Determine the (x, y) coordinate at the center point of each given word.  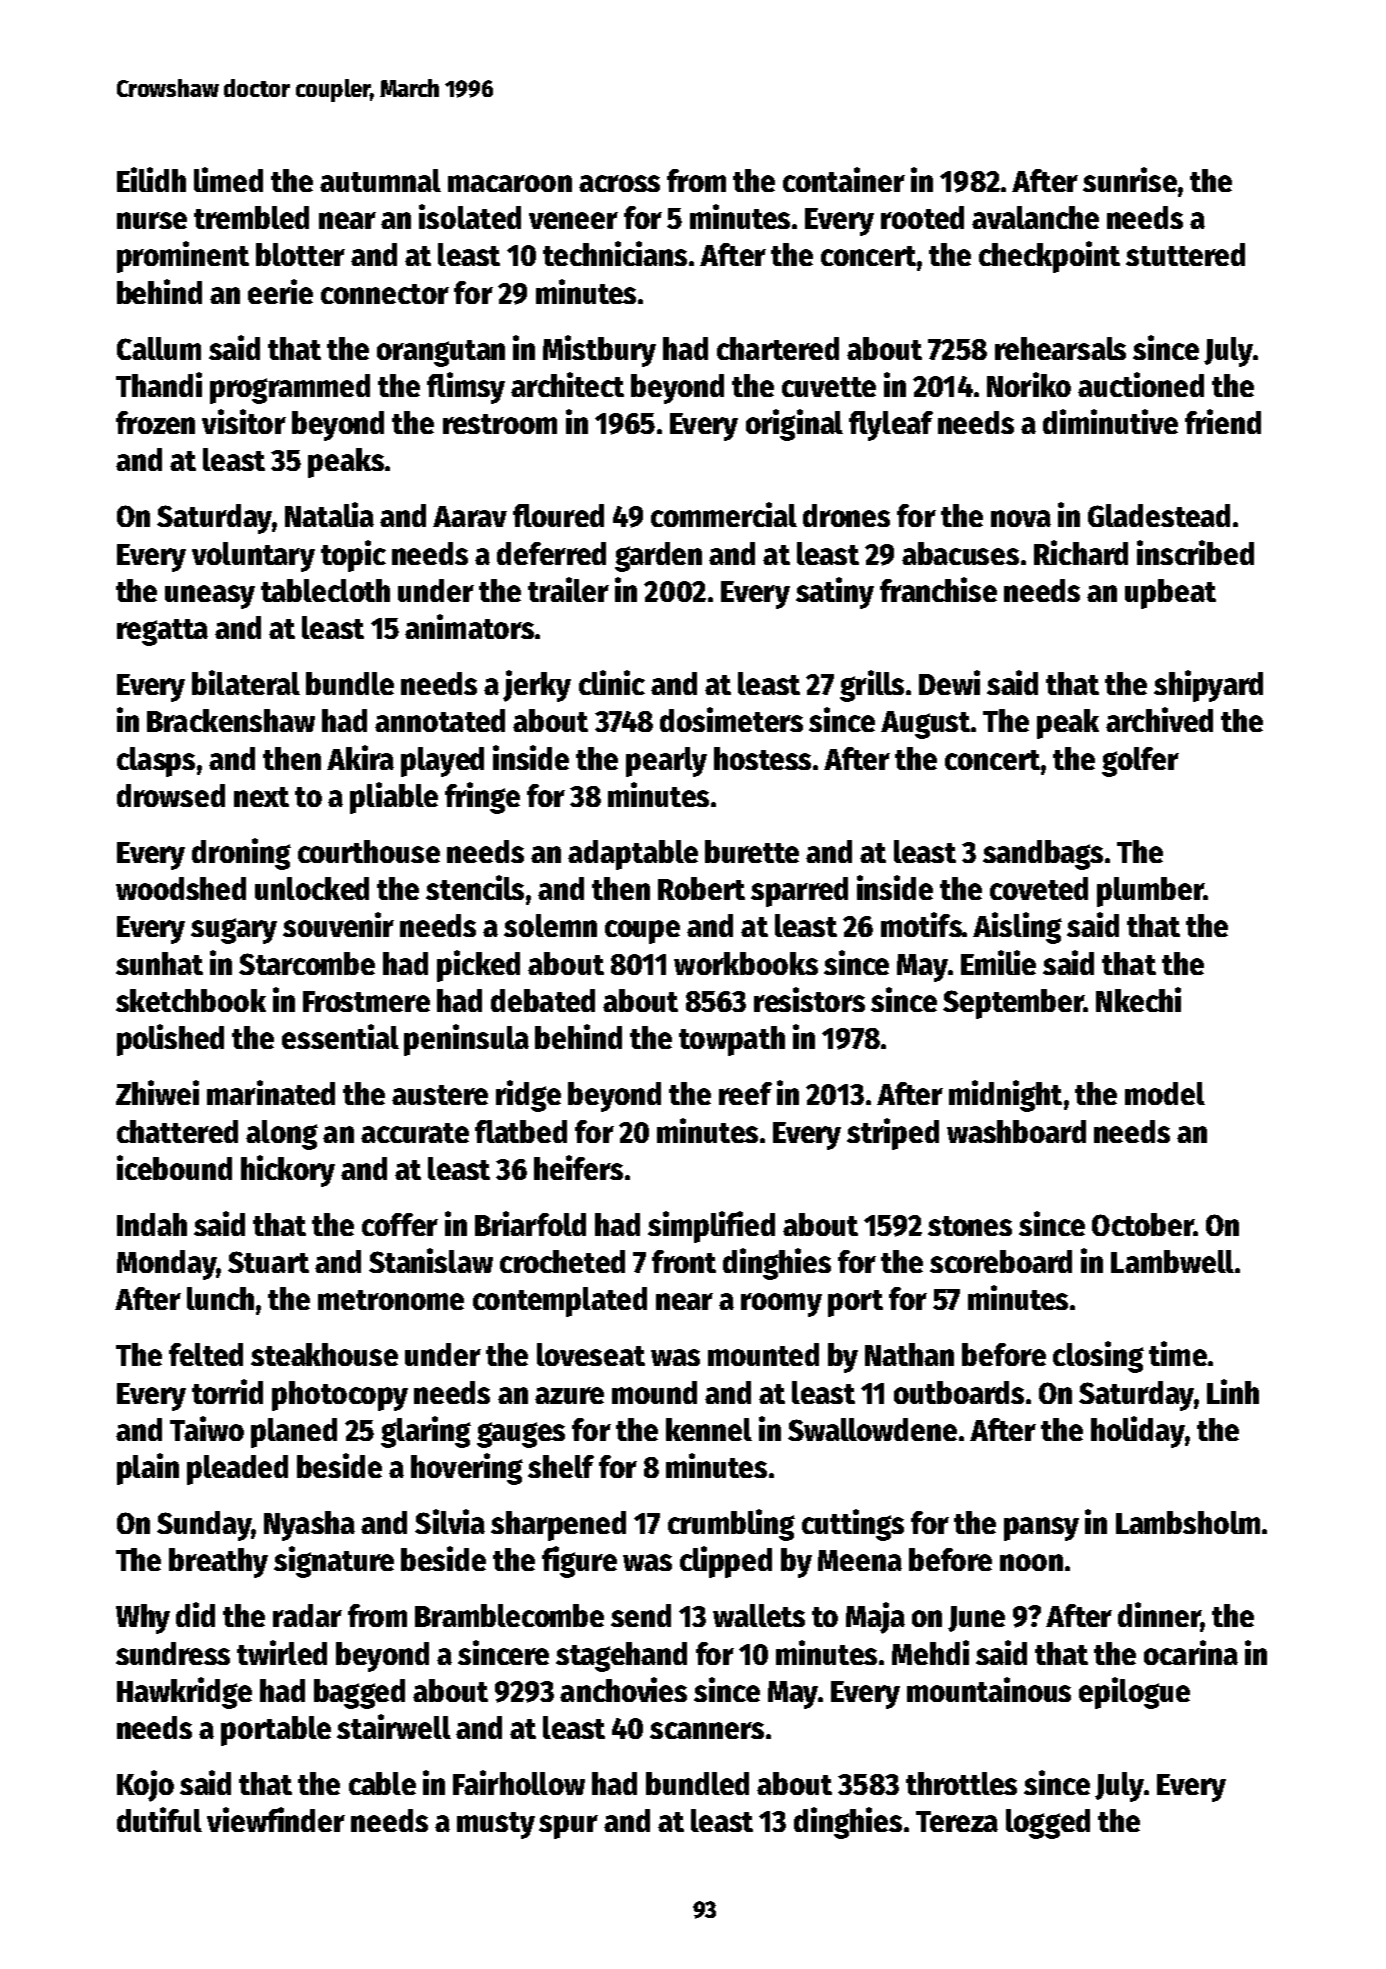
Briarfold (530, 1223)
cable (382, 1783)
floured (558, 515)
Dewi (949, 682)
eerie (280, 291)
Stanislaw (431, 1260)
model (1165, 1093)
